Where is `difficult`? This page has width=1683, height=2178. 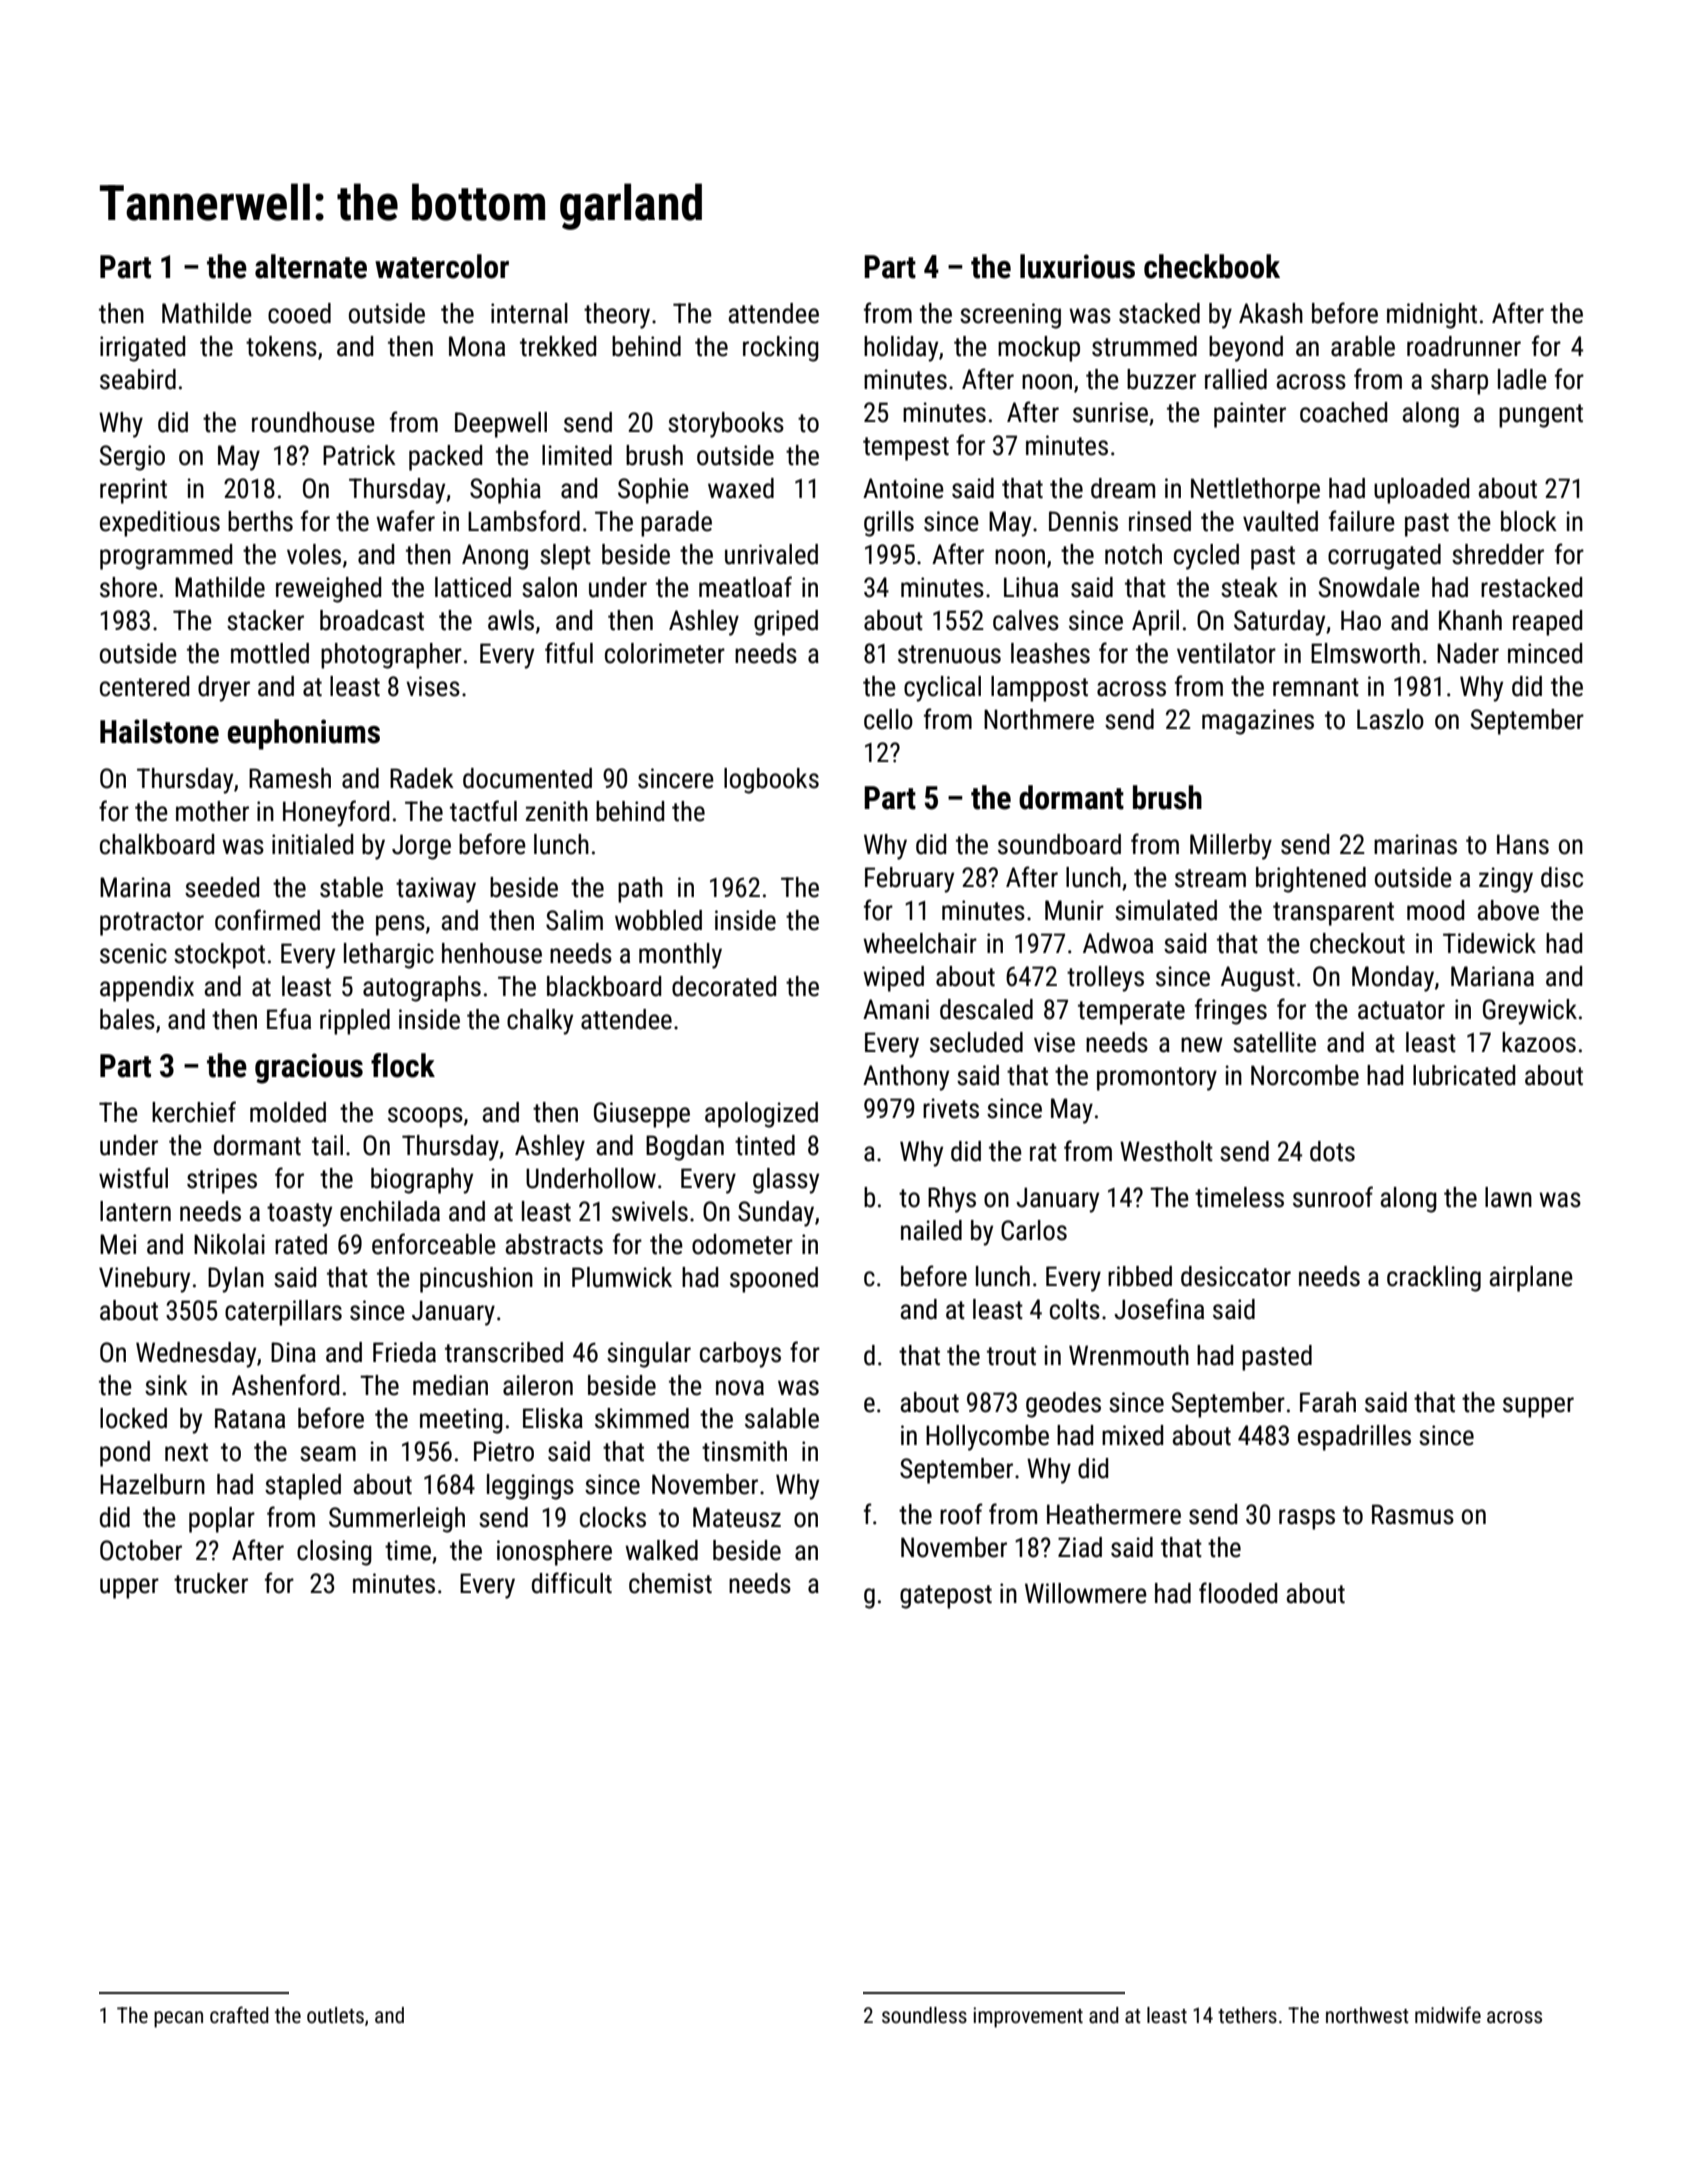
difficult is located at coordinates (572, 1583).
